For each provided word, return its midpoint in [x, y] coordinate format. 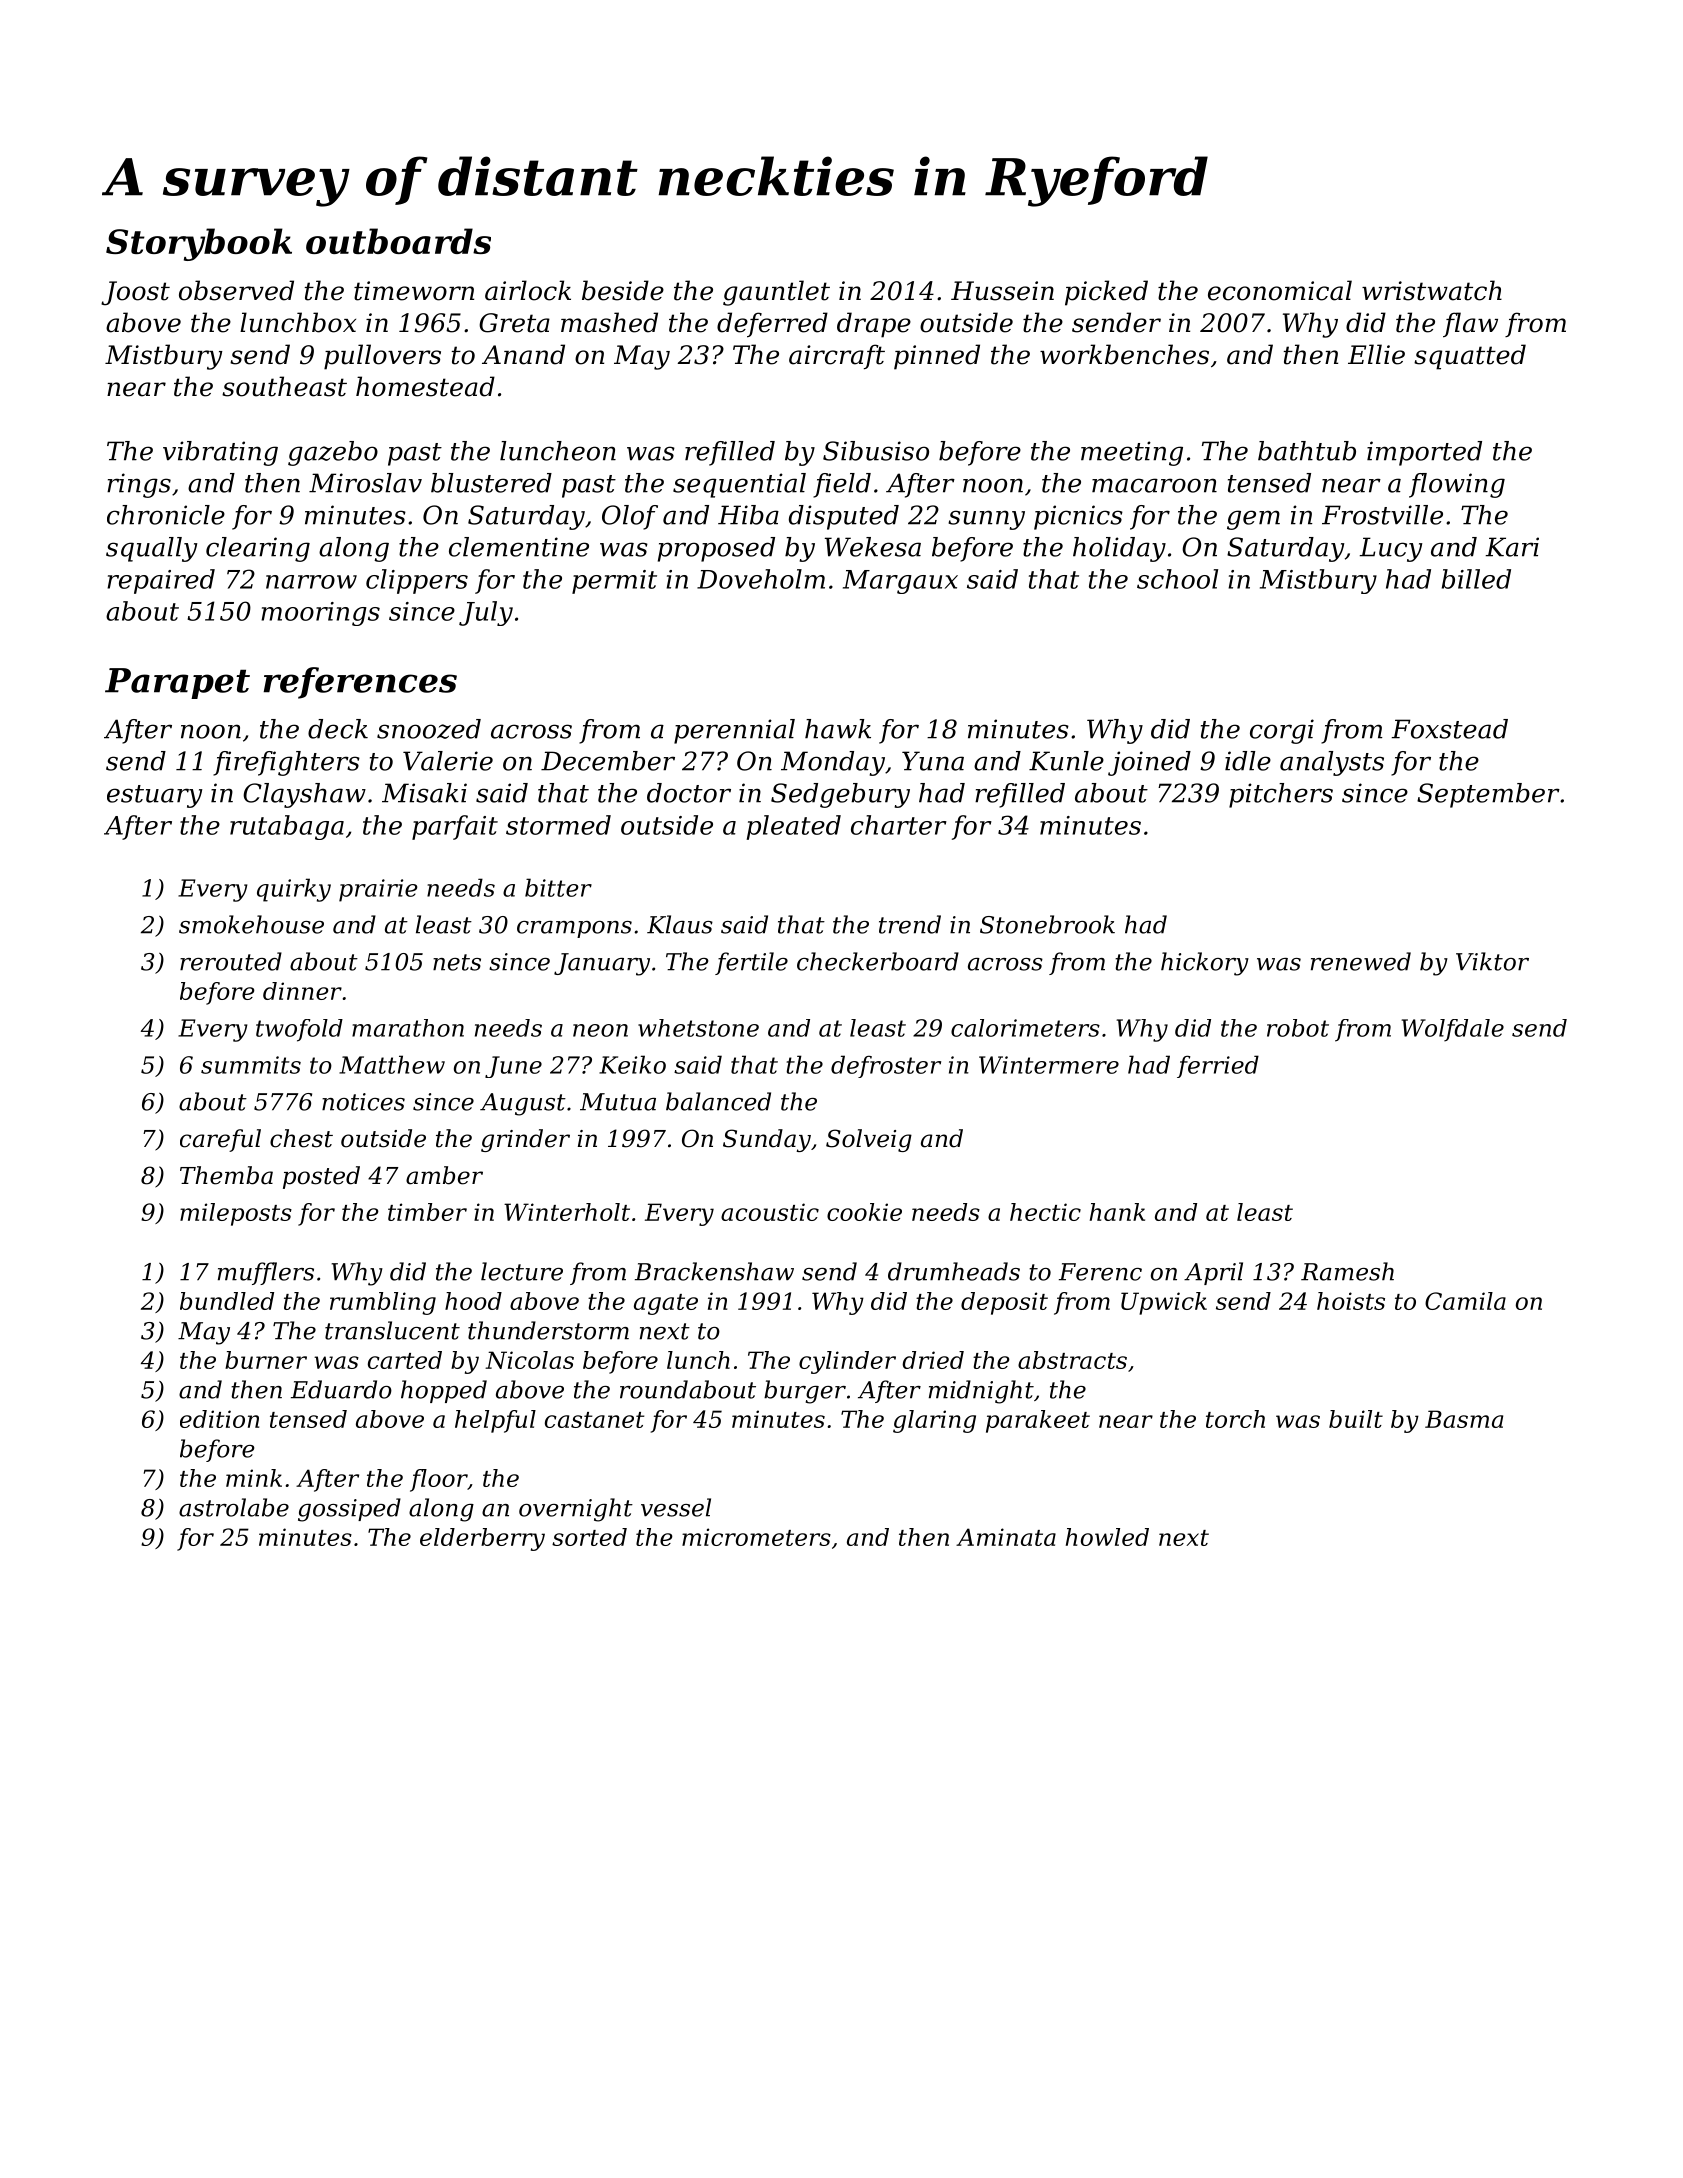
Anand [523, 354]
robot [1298, 1028]
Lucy [1391, 549]
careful [220, 1140]
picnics [1078, 517]
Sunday [767, 1140]
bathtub [1307, 451]
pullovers [382, 357]
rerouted [231, 961]
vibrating [220, 453]
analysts [1332, 763]
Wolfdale [1452, 1030]
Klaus [680, 924]
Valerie [448, 761]
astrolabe [234, 1507]
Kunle [1066, 761]
